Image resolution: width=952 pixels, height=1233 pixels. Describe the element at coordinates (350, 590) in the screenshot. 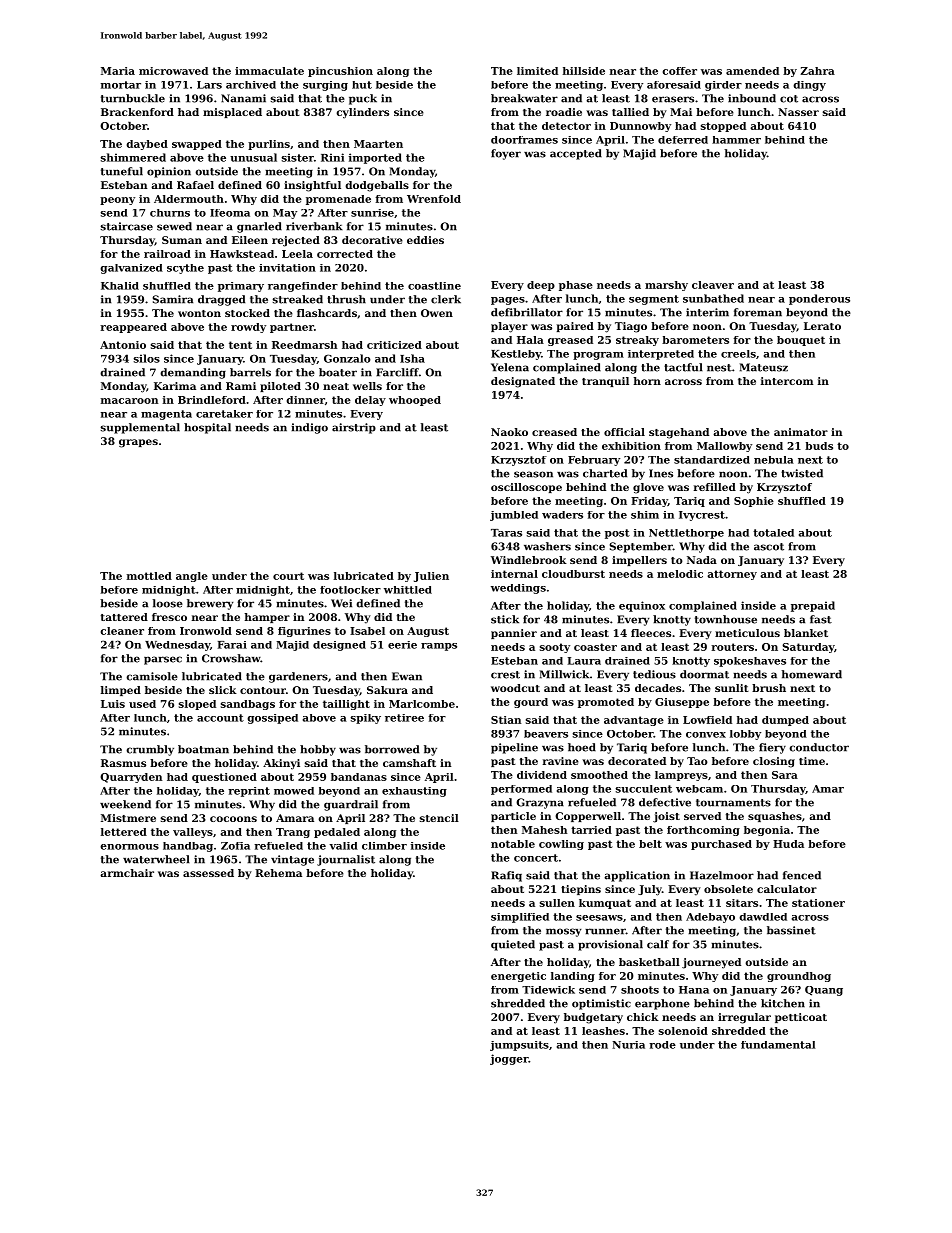

I see `footlocker` at that location.
